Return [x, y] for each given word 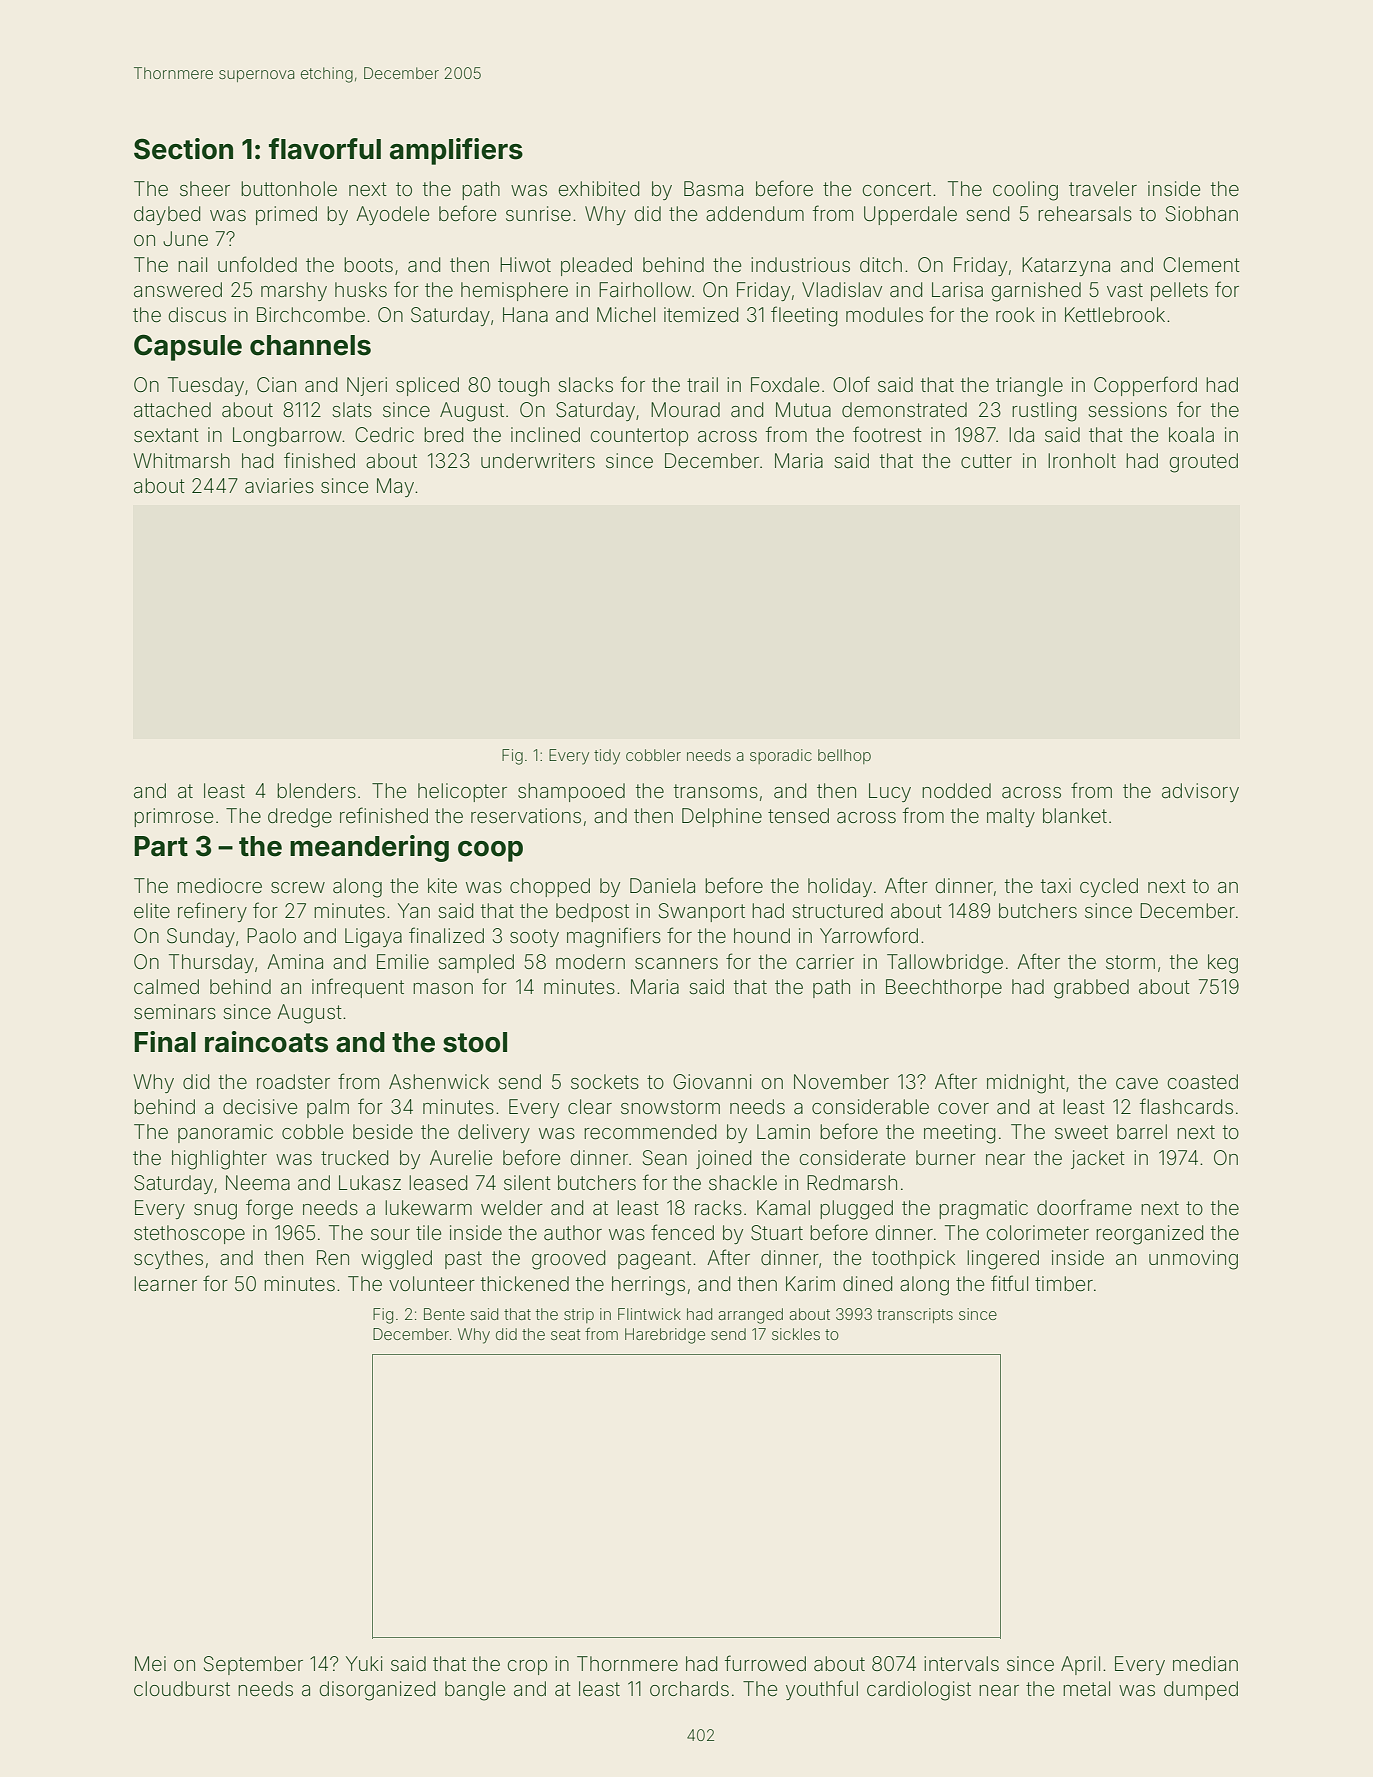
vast [1125, 290]
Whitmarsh [181, 460]
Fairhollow [645, 290]
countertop [639, 437]
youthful [822, 1690]
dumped [1201, 1690]
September [253, 1665]
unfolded [257, 264]
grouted [1204, 463]
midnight [1026, 1084]
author [573, 1232]
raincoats [266, 1042]
